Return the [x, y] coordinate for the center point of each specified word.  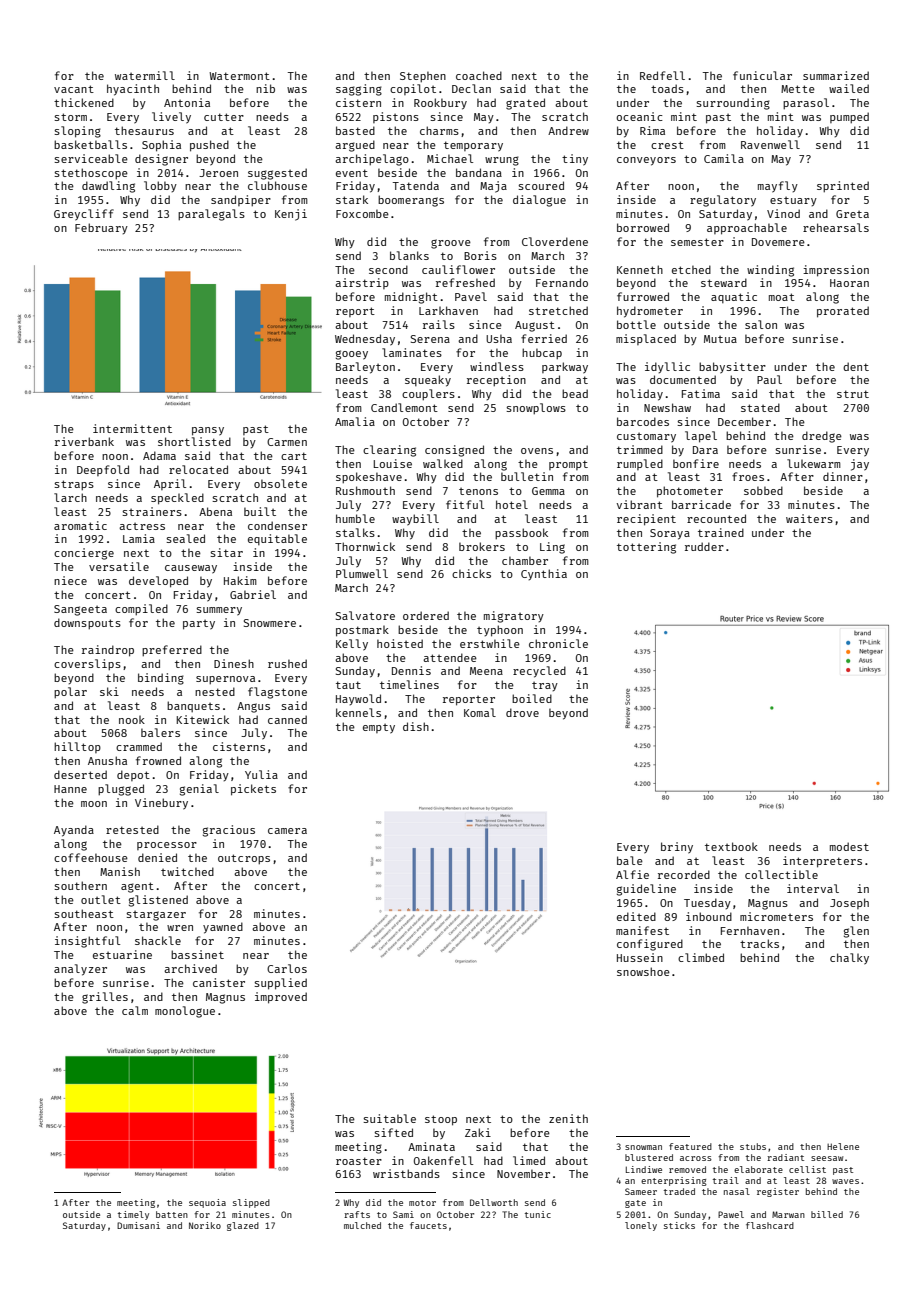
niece [70, 580]
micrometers [776, 916]
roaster [359, 1161]
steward [724, 282]
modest [849, 846]
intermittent [132, 428]
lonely [641, 1226]
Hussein [640, 957]
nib [265, 88]
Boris [480, 255]
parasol [806, 103]
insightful [87, 942]
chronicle [558, 643]
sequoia [207, 1203]
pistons [396, 117]
